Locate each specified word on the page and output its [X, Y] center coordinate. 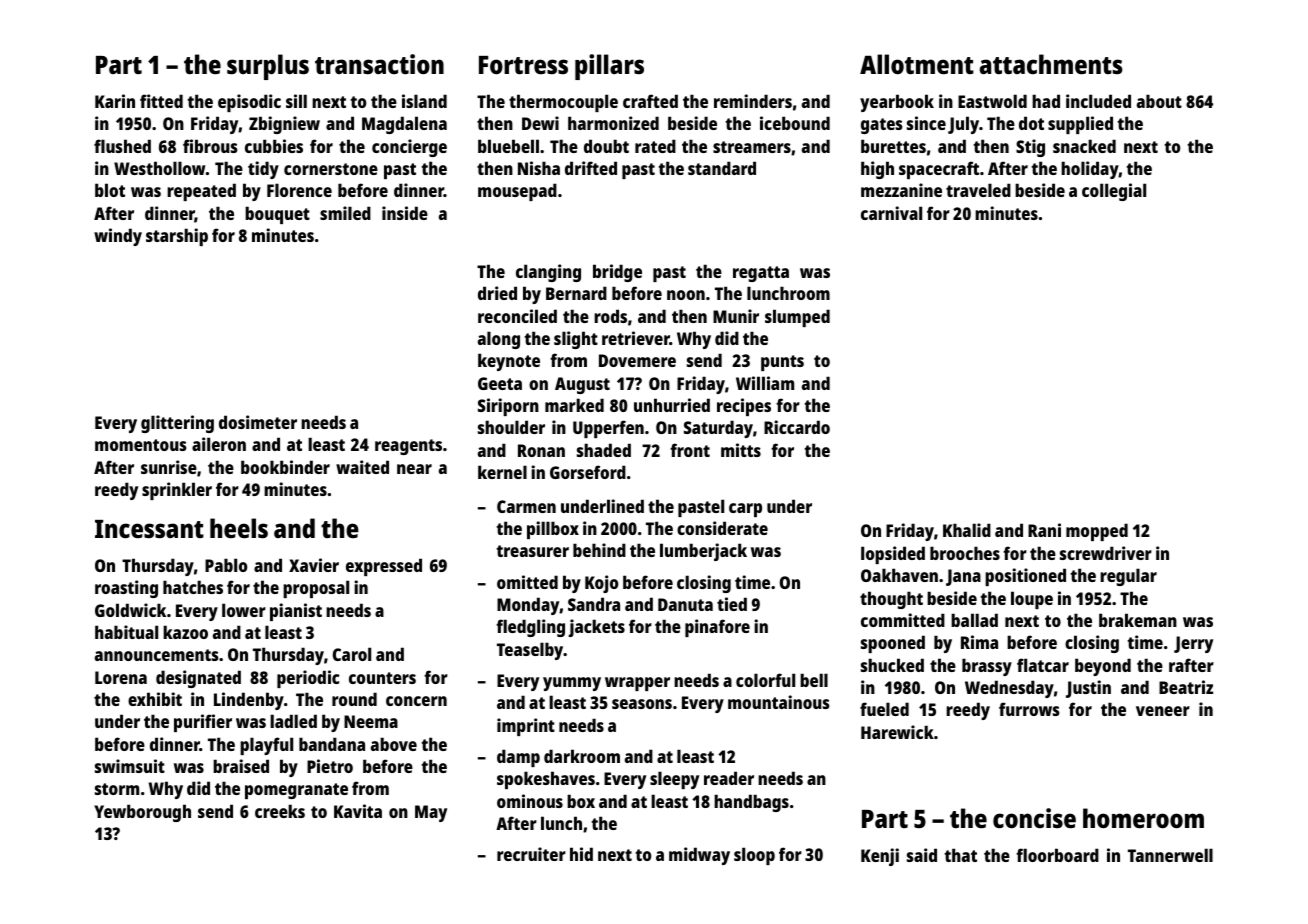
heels [239, 528]
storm [117, 789]
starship [177, 237]
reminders [753, 101]
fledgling [530, 628]
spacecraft [939, 170]
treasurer [533, 551]
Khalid [967, 530]
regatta [761, 274]
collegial [1114, 192]
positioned [1025, 577]
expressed [384, 567]
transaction [379, 64]
